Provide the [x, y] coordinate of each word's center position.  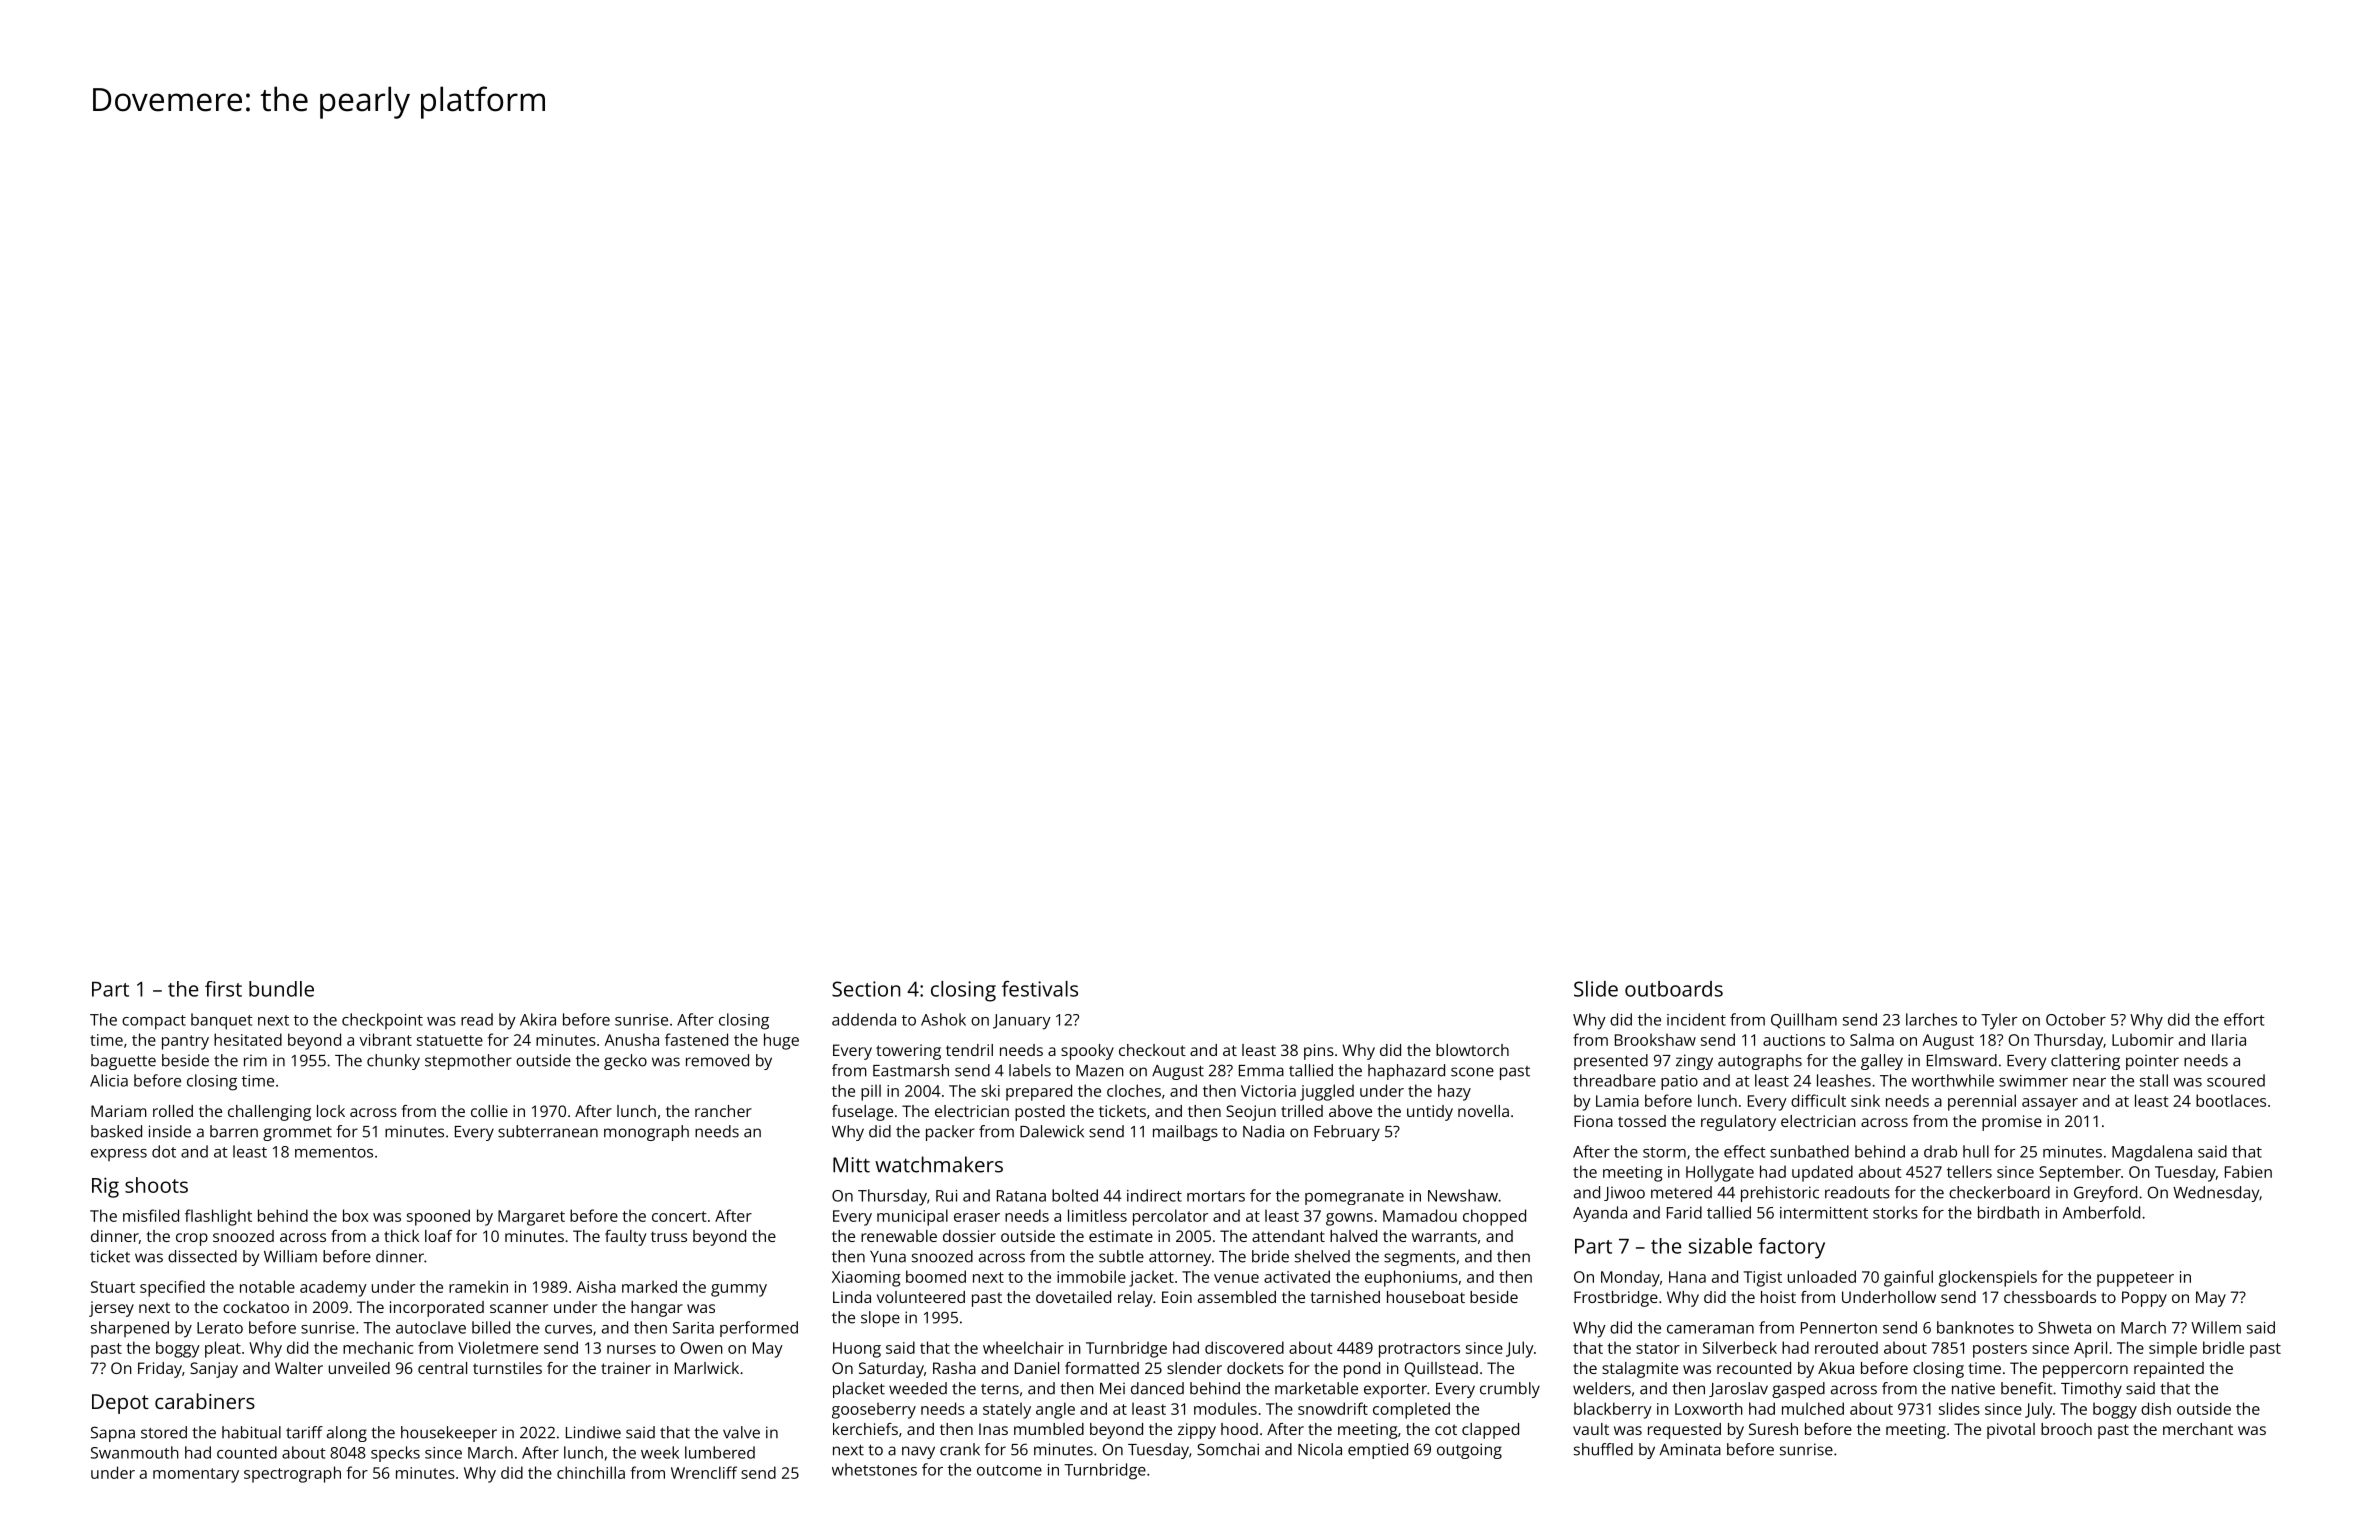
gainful [1908, 1278]
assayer [2050, 1104]
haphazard [1406, 1072]
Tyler [1999, 1021]
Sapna [113, 1434]
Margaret [531, 1218]
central [442, 1368]
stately [1007, 1410]
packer [950, 1133]
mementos [334, 1152]
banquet [222, 1021]
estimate [1121, 1236]
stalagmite [1640, 1370]
